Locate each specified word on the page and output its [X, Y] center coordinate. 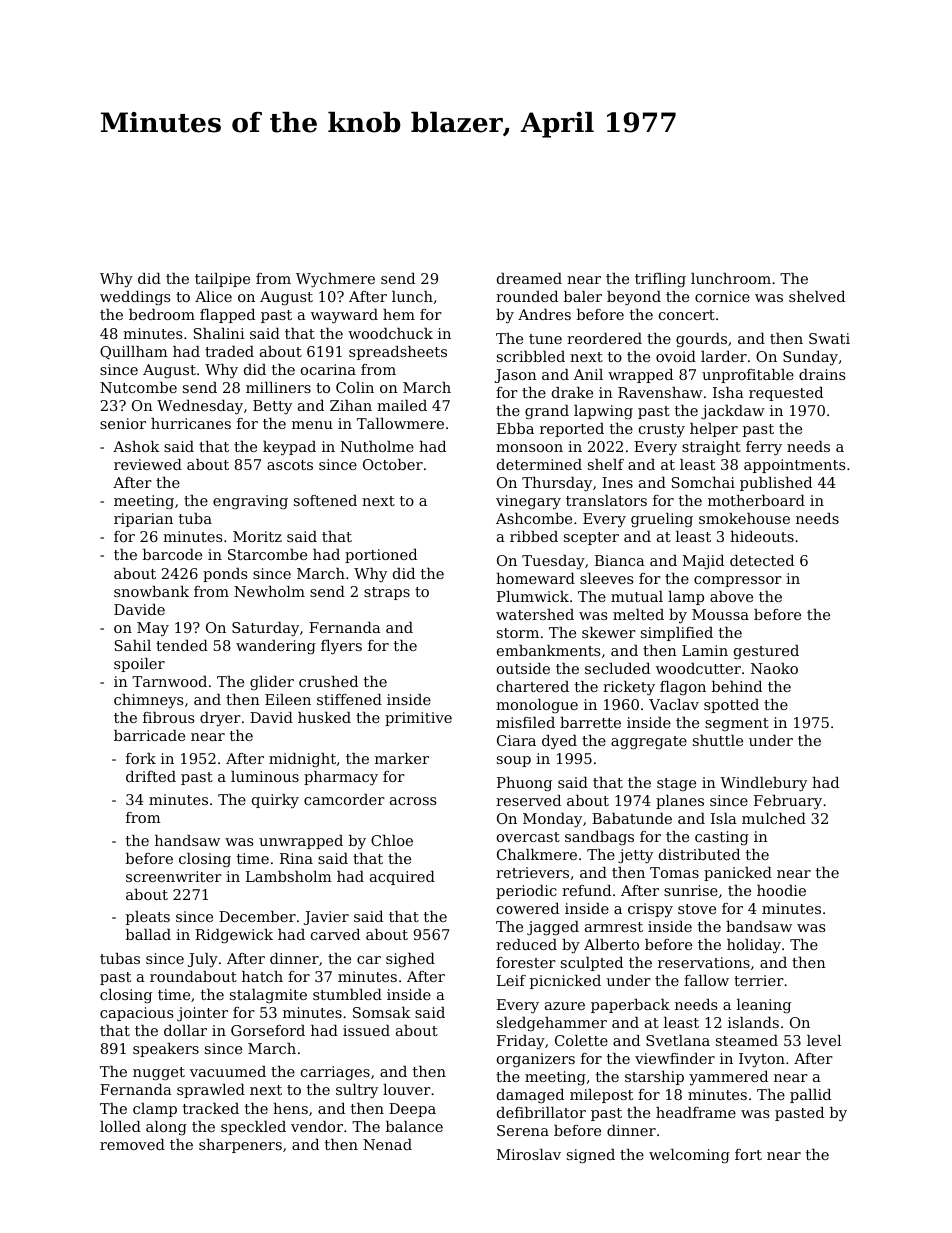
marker [402, 758]
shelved [817, 296]
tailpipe [222, 280]
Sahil [133, 645]
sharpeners [240, 1146]
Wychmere [335, 280]
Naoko [774, 668]
